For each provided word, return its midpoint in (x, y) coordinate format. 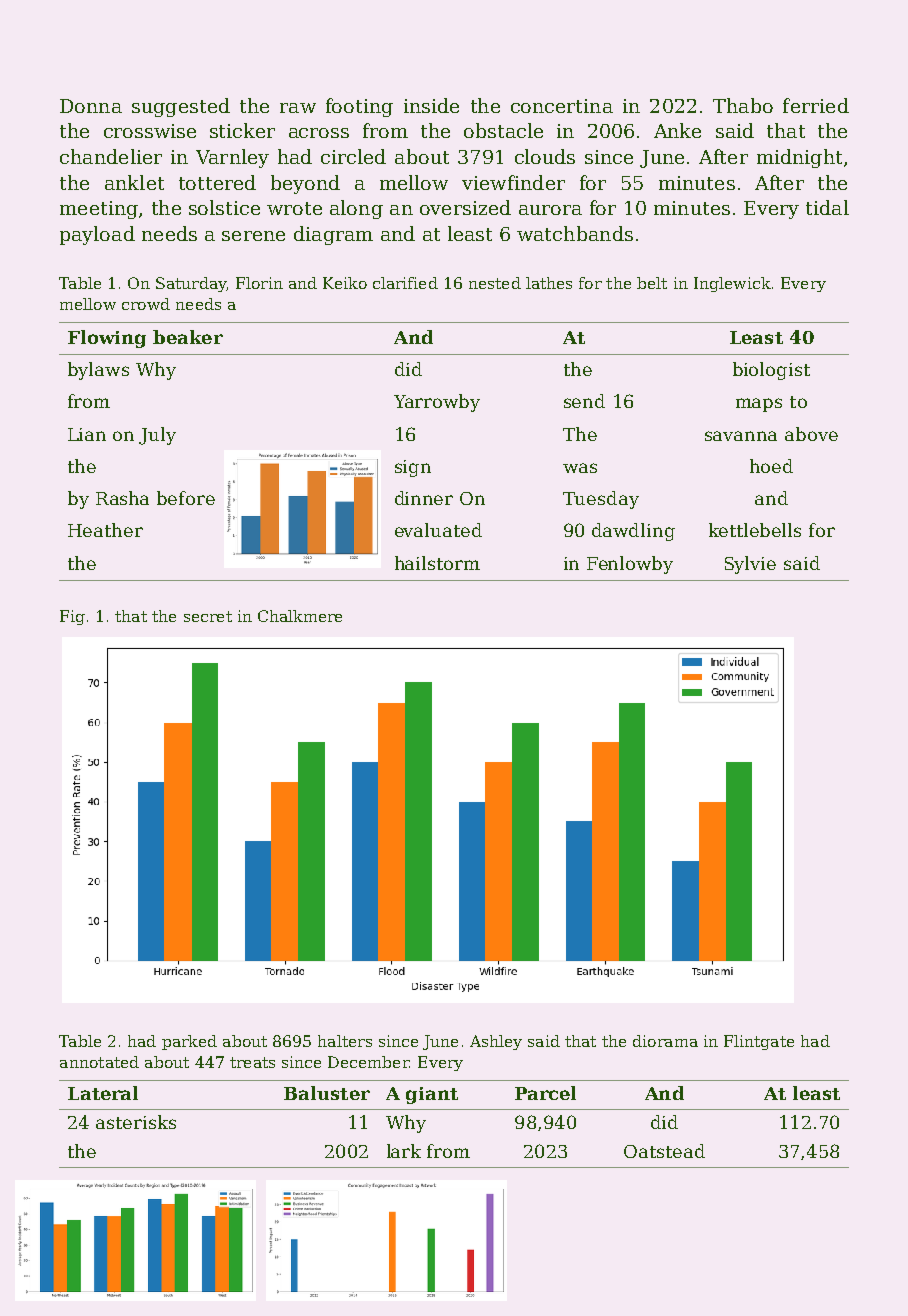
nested (495, 283)
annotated (99, 1062)
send (584, 401)
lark (404, 1151)
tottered (217, 182)
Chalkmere (300, 616)
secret (208, 616)
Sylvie (750, 565)
